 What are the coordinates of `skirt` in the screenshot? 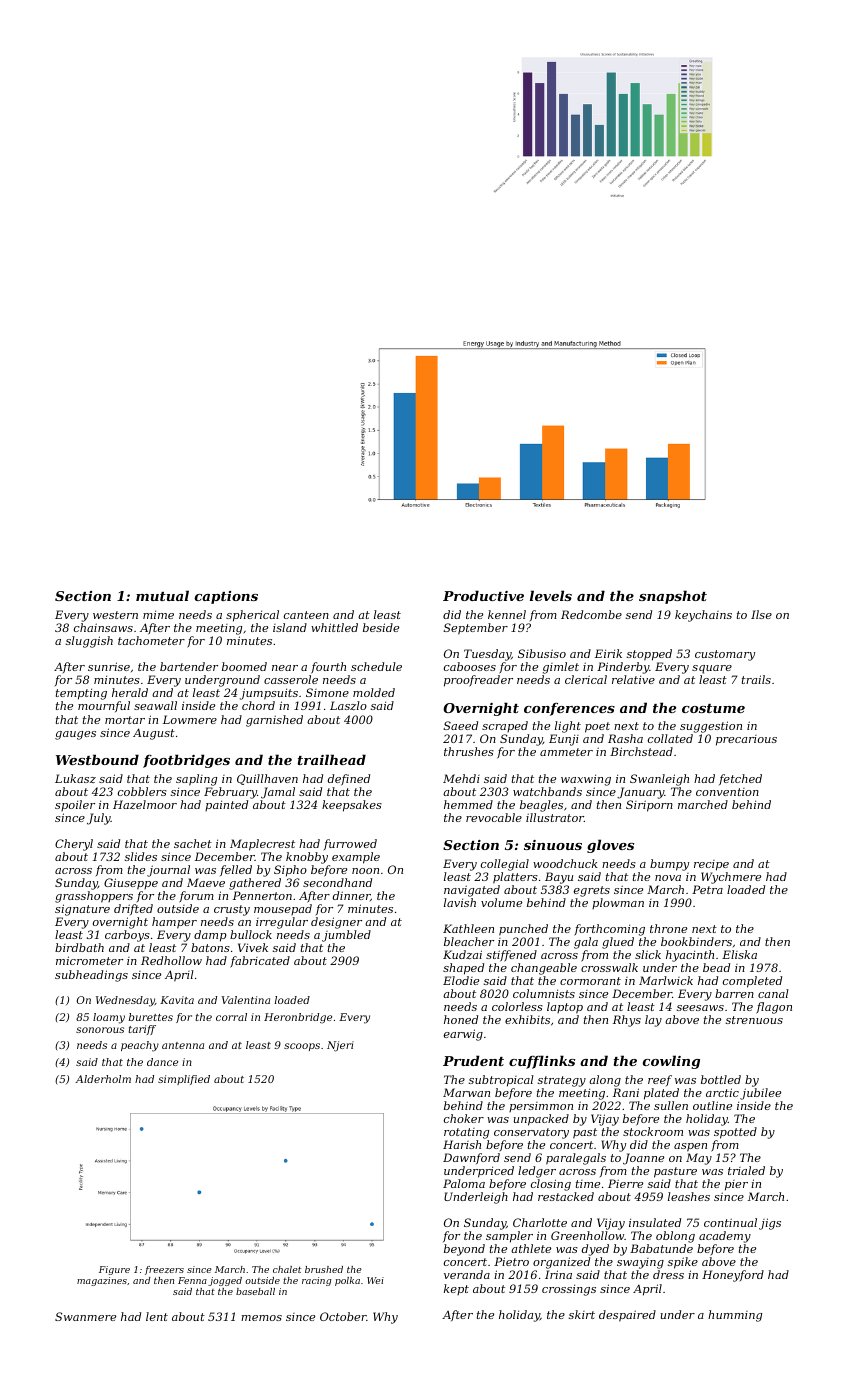 It's located at (582, 1314).
